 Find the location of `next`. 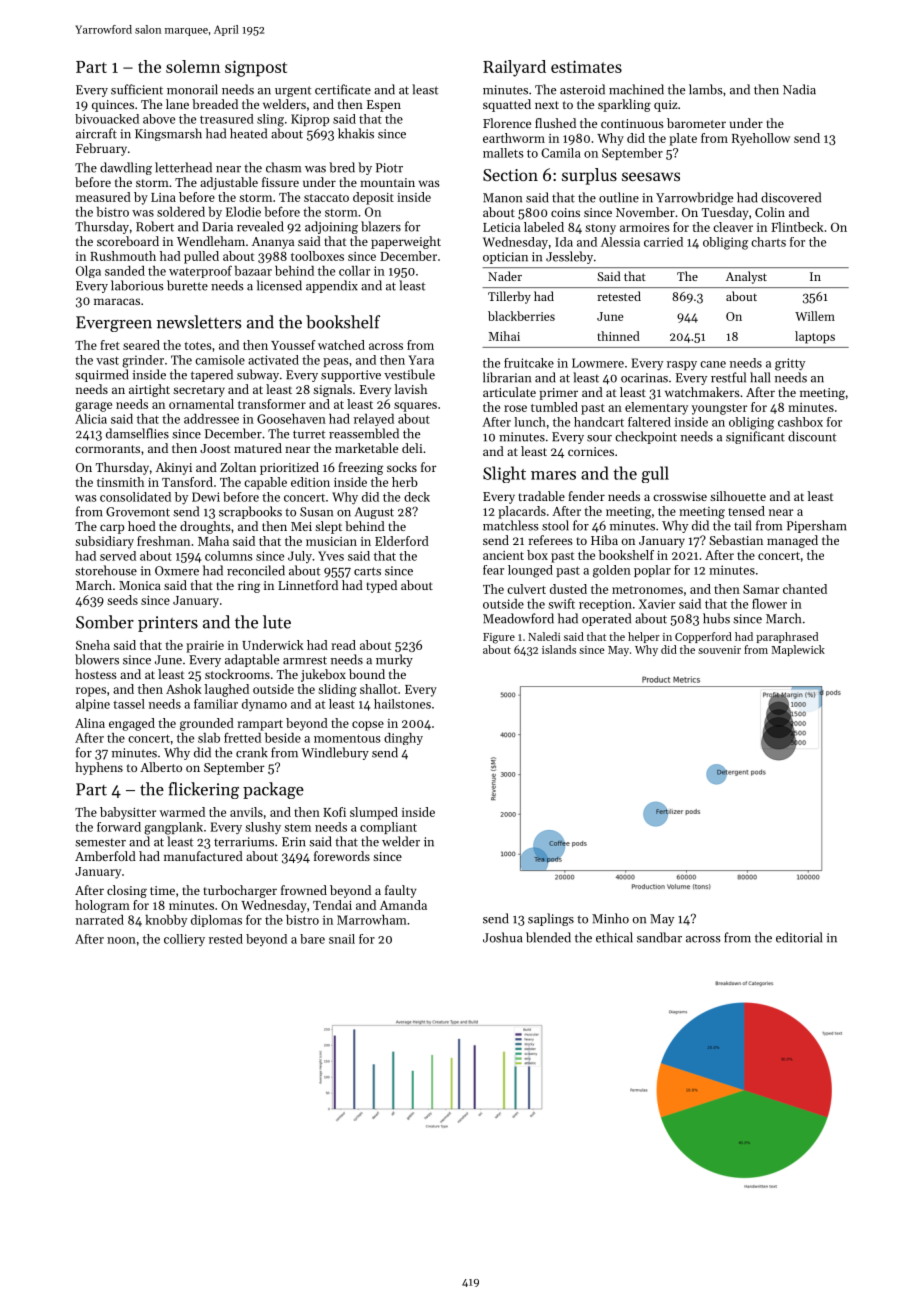

next is located at coordinates (547, 105).
